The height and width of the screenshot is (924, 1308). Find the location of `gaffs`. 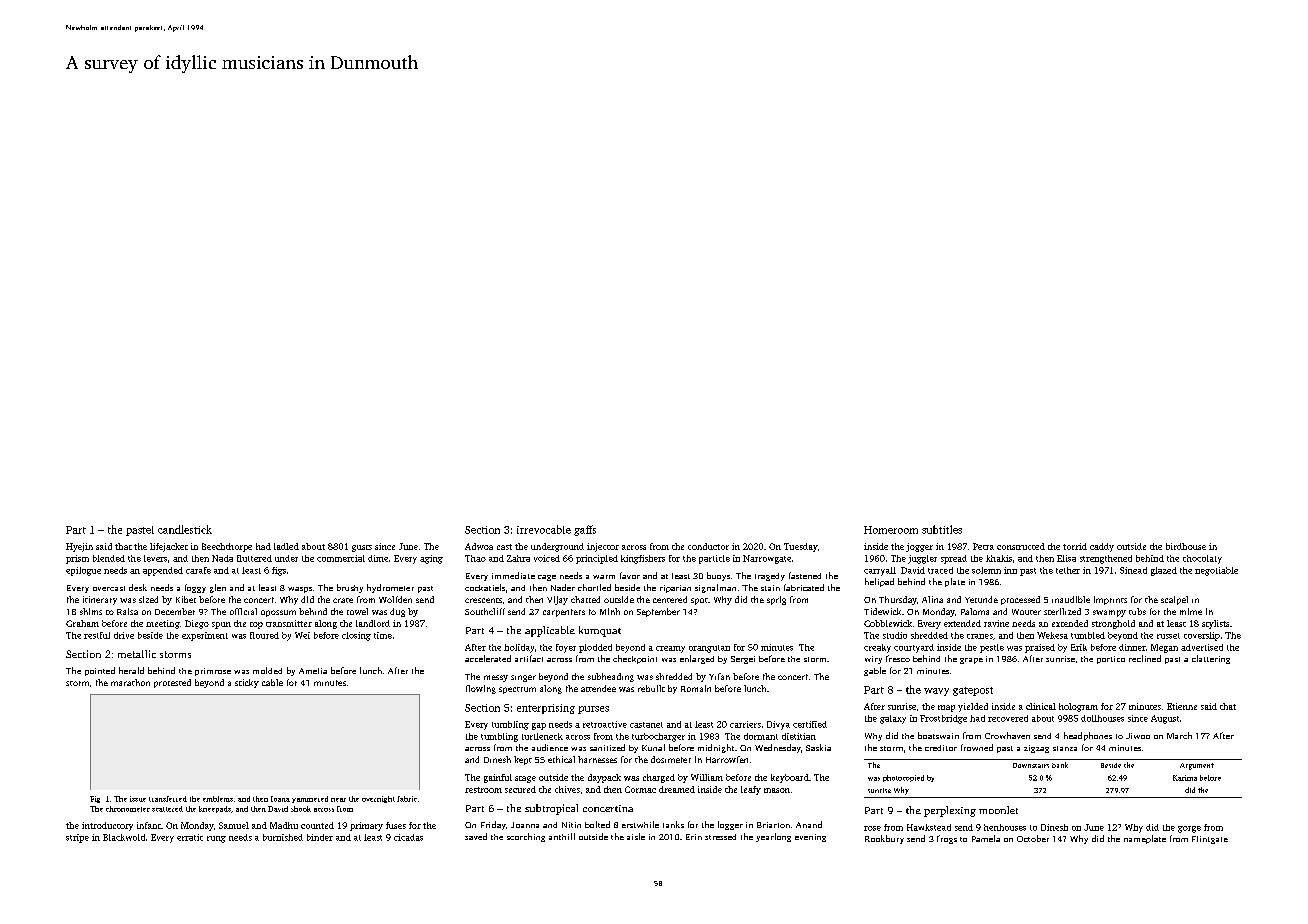

gaffs is located at coordinates (585, 530).
